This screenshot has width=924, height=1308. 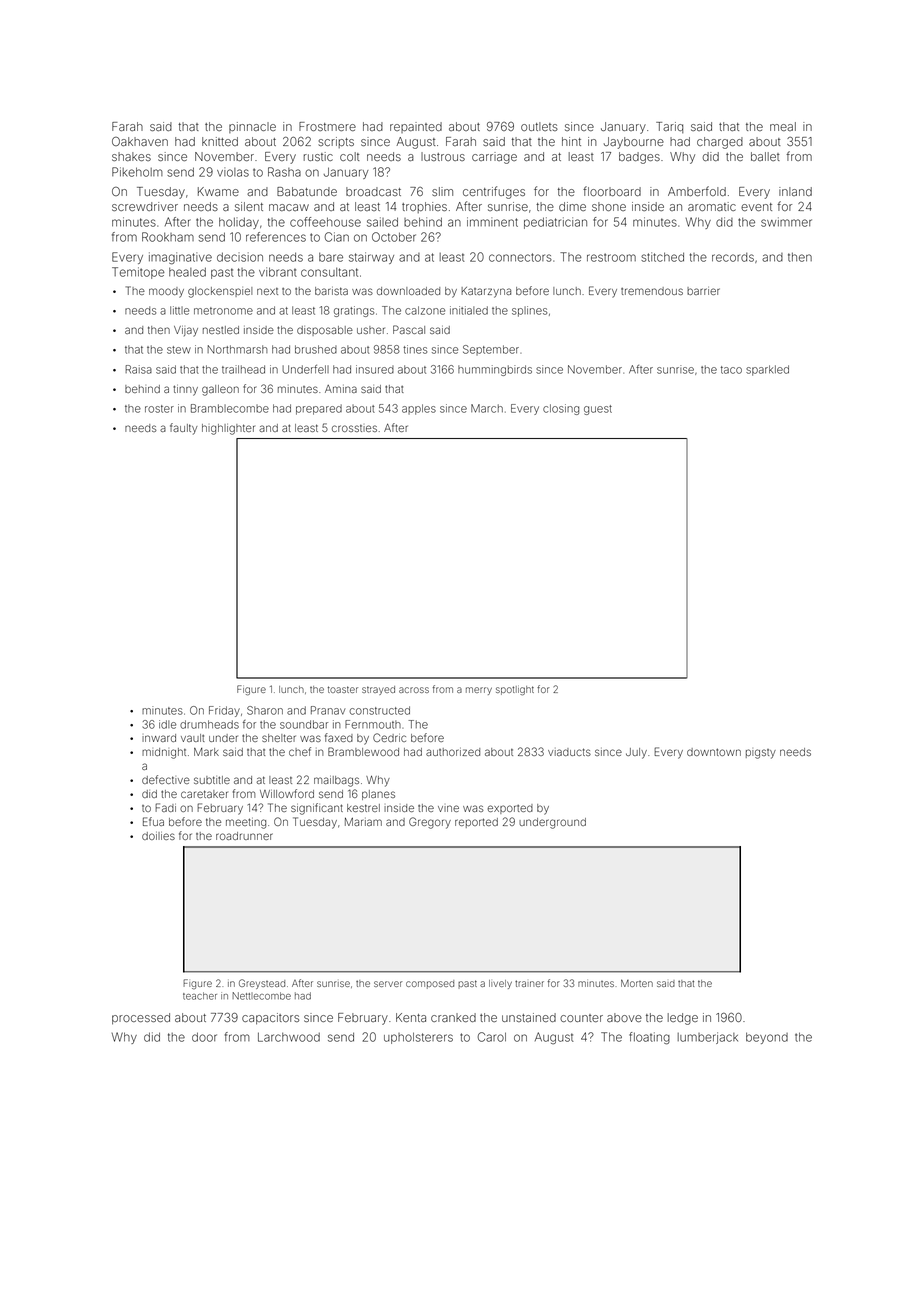 I want to click on across, so click(x=414, y=690).
